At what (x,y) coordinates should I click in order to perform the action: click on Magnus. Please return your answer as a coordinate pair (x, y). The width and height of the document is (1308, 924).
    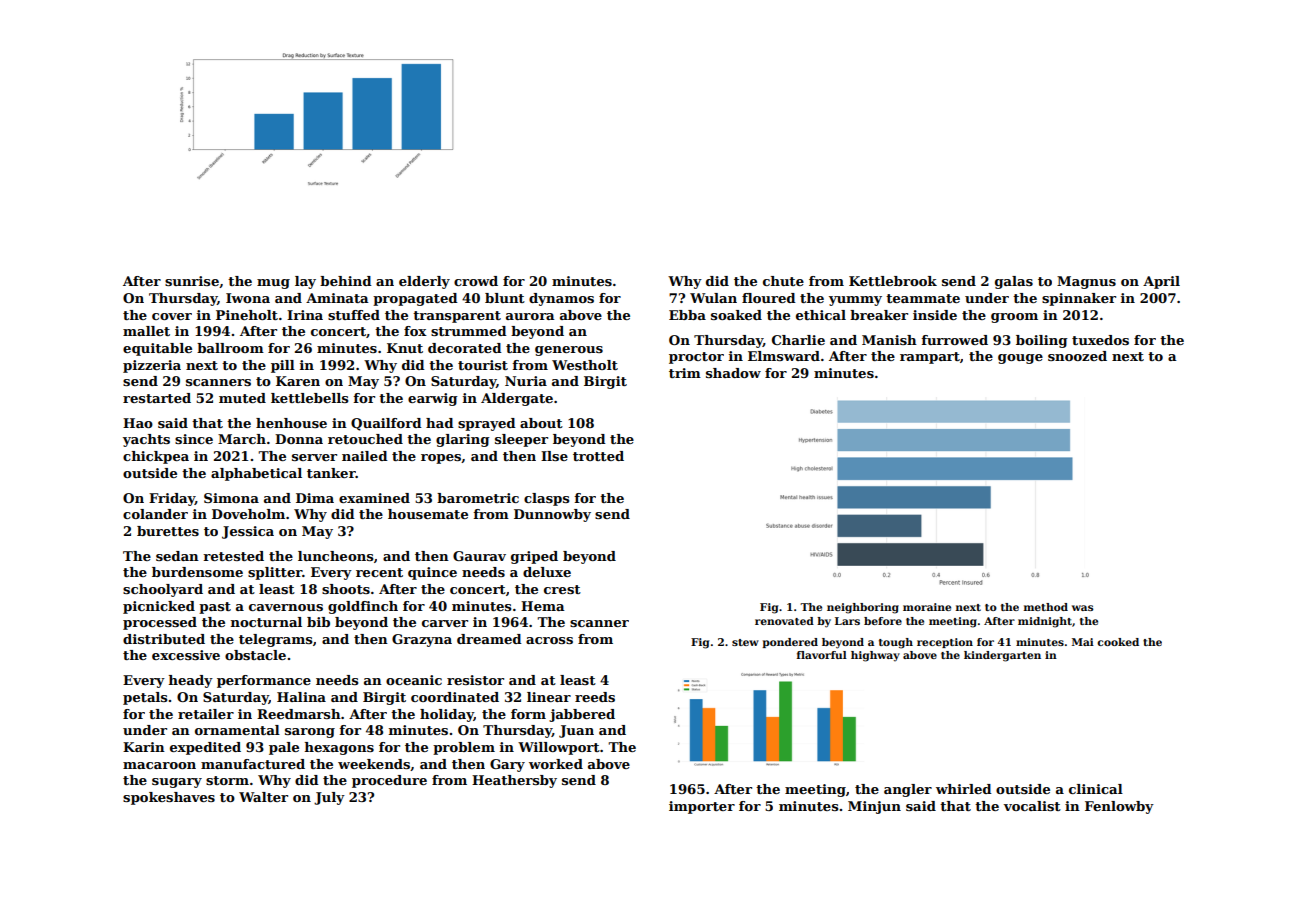
    Looking at the image, I should click on (1086, 282).
